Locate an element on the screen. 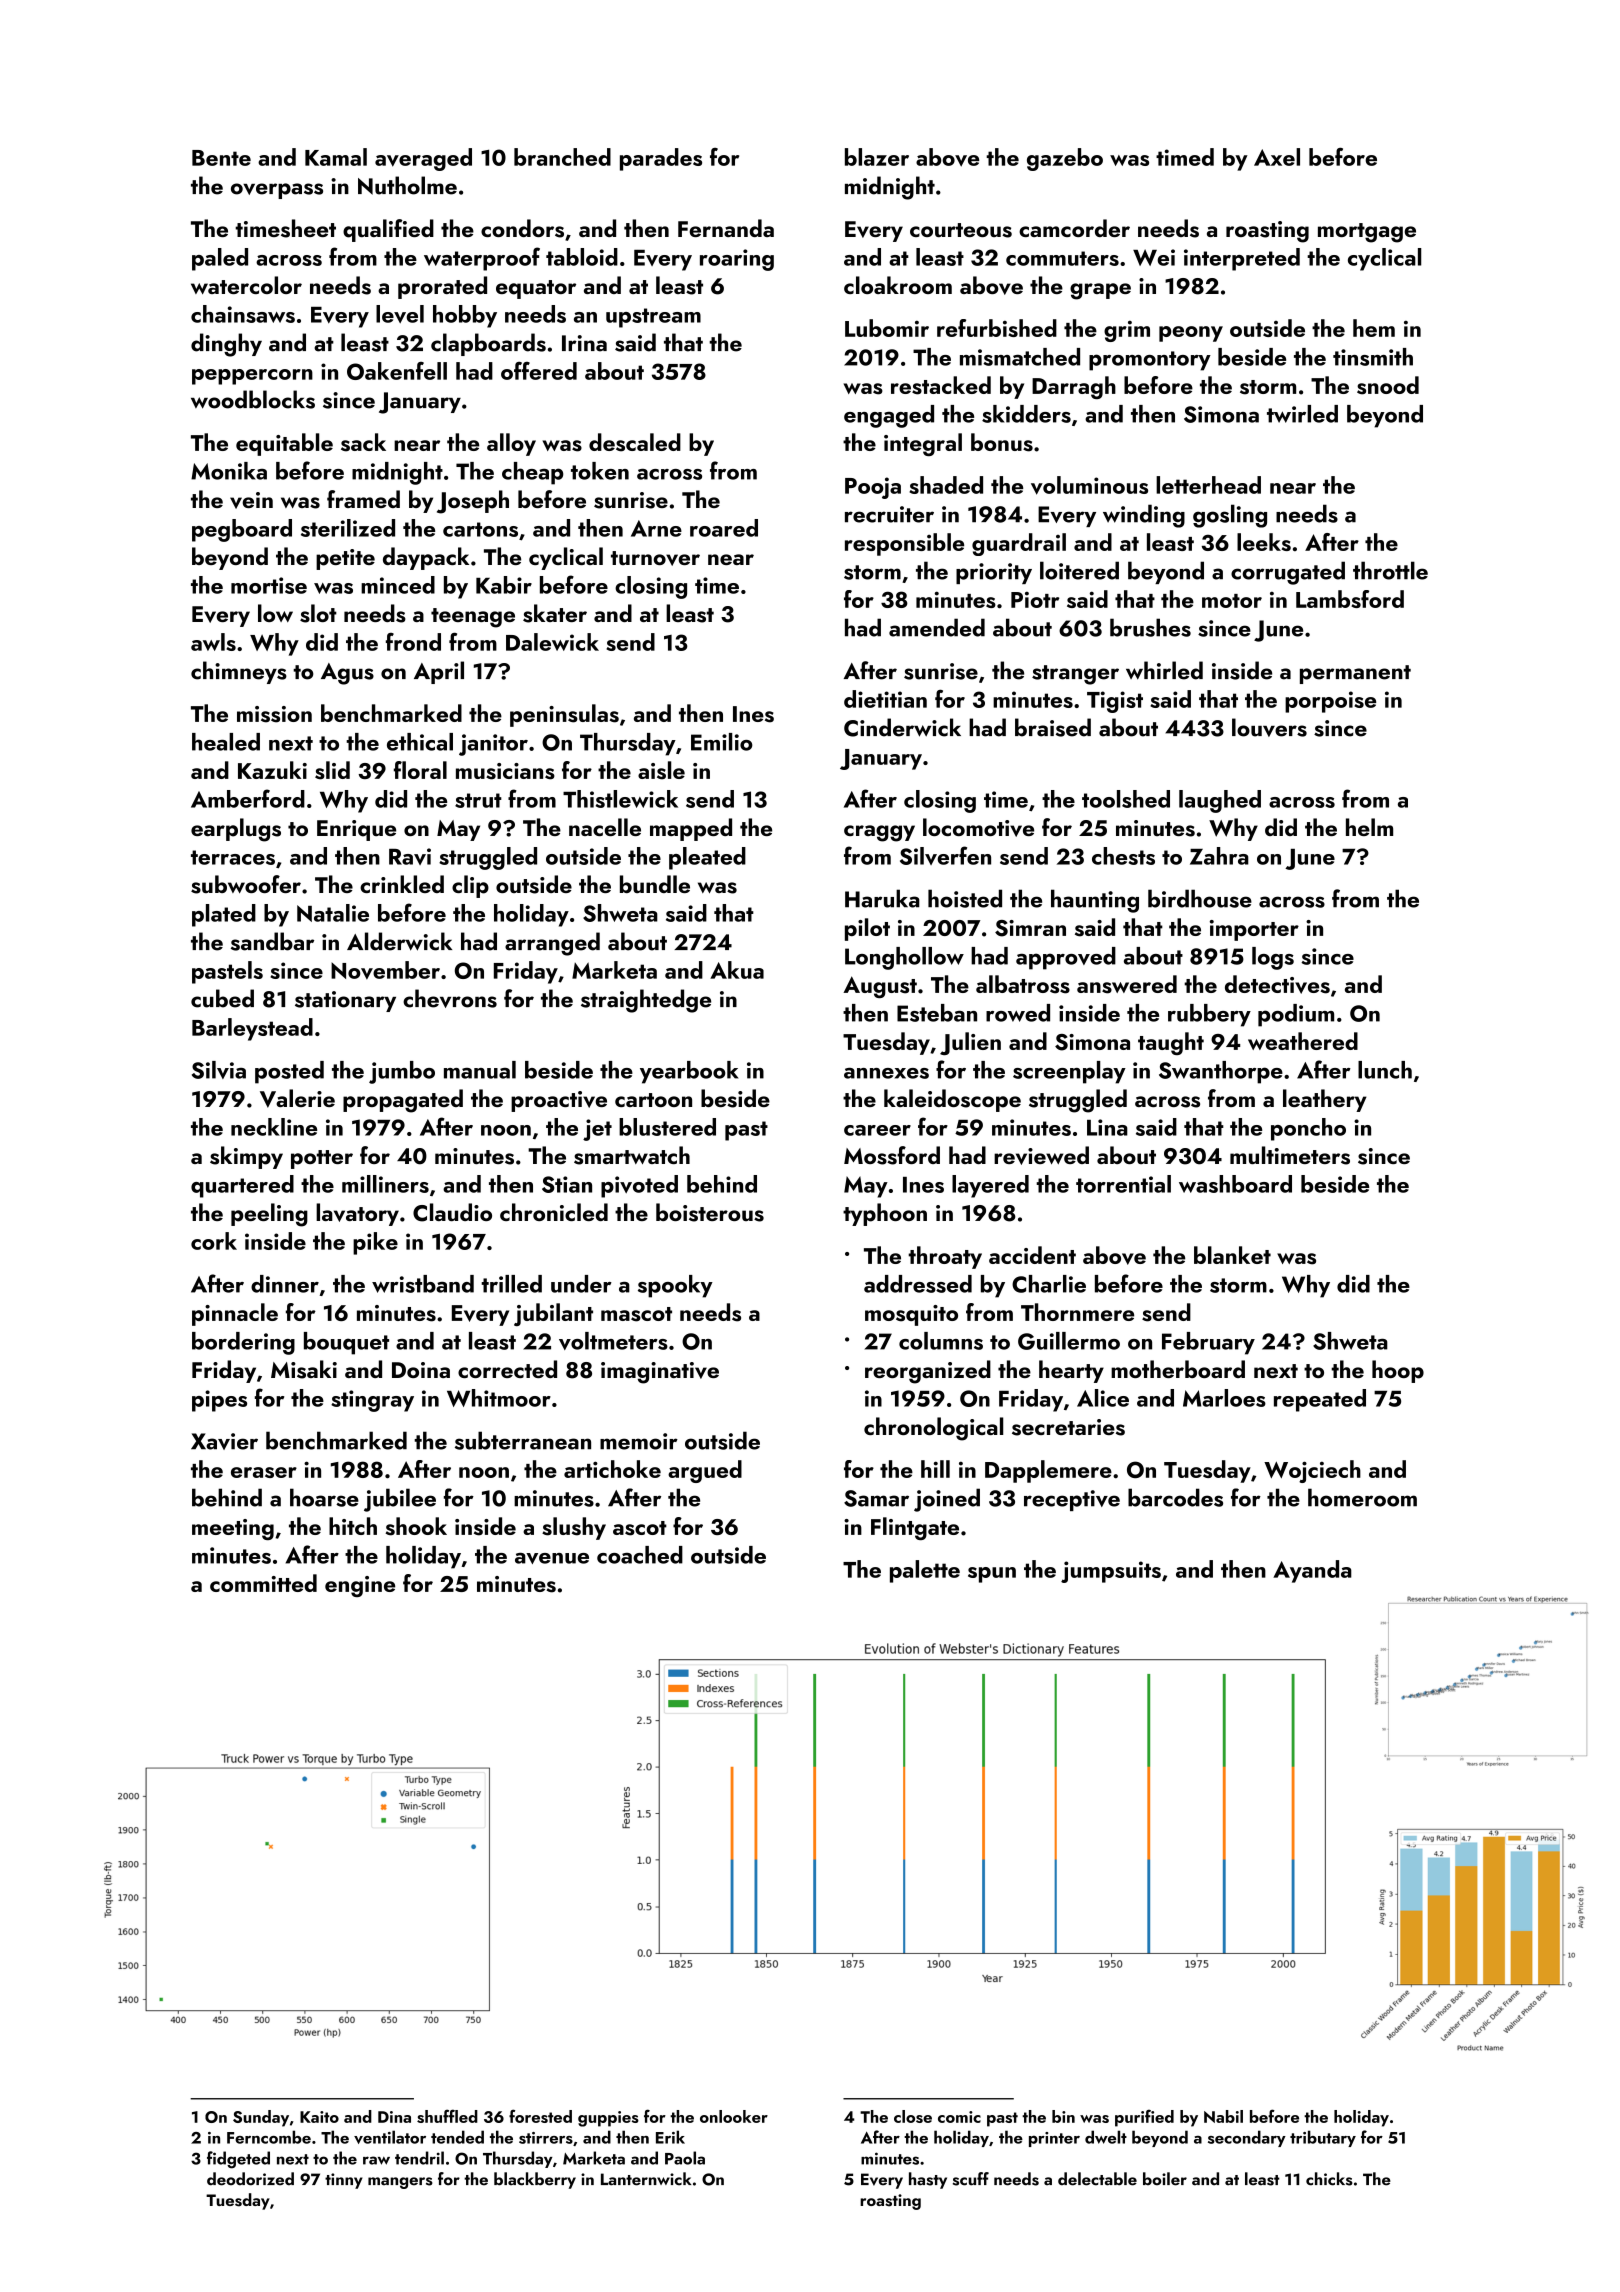  skimpy is located at coordinates (246, 1157).
